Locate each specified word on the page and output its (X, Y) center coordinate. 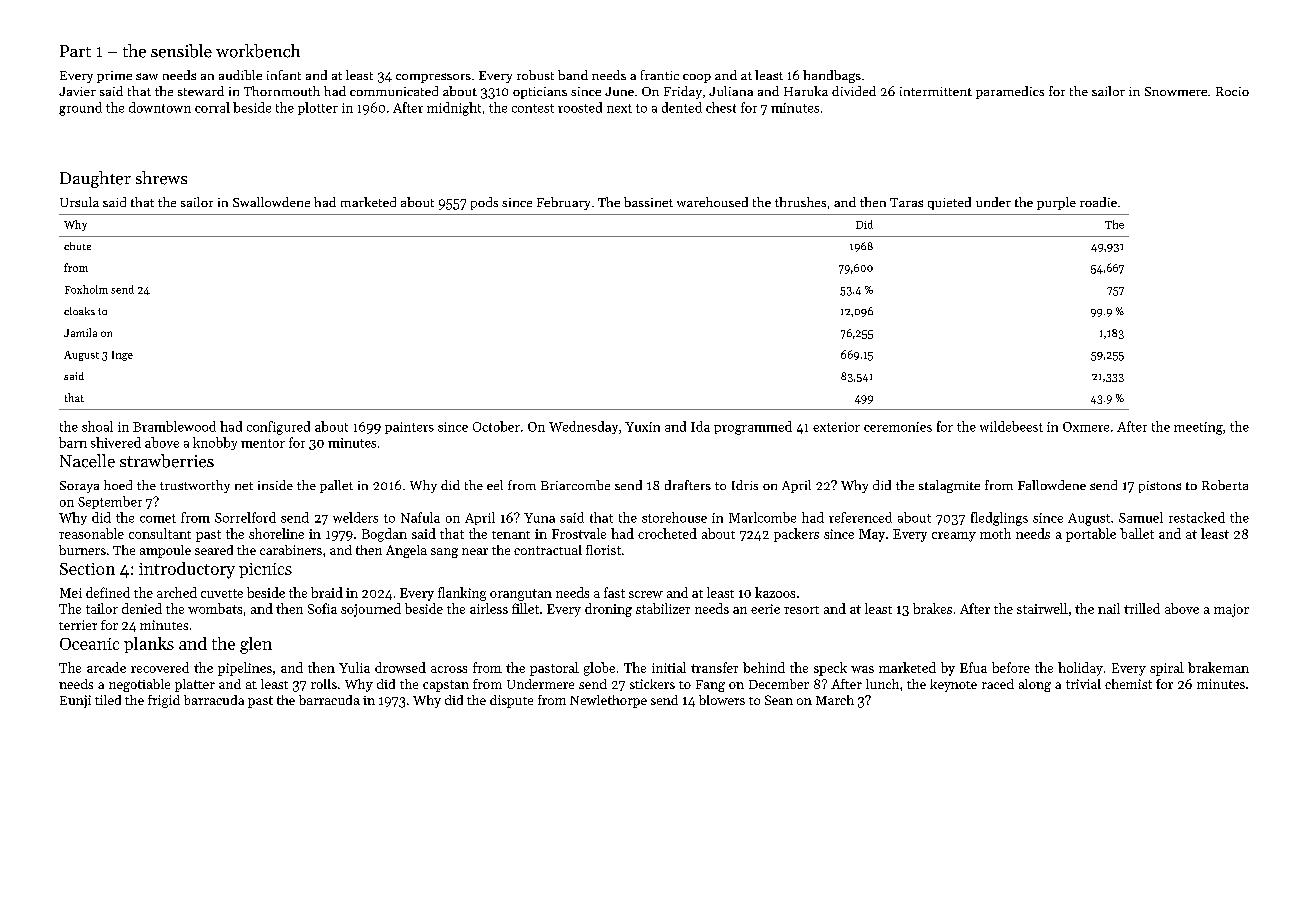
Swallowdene (271, 202)
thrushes (800, 202)
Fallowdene (1052, 485)
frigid (164, 701)
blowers (722, 700)
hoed (118, 485)
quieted (949, 203)
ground (80, 109)
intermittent (936, 91)
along (1035, 685)
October (496, 426)
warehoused (712, 202)
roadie (1098, 202)
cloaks (79, 311)
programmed (753, 428)
